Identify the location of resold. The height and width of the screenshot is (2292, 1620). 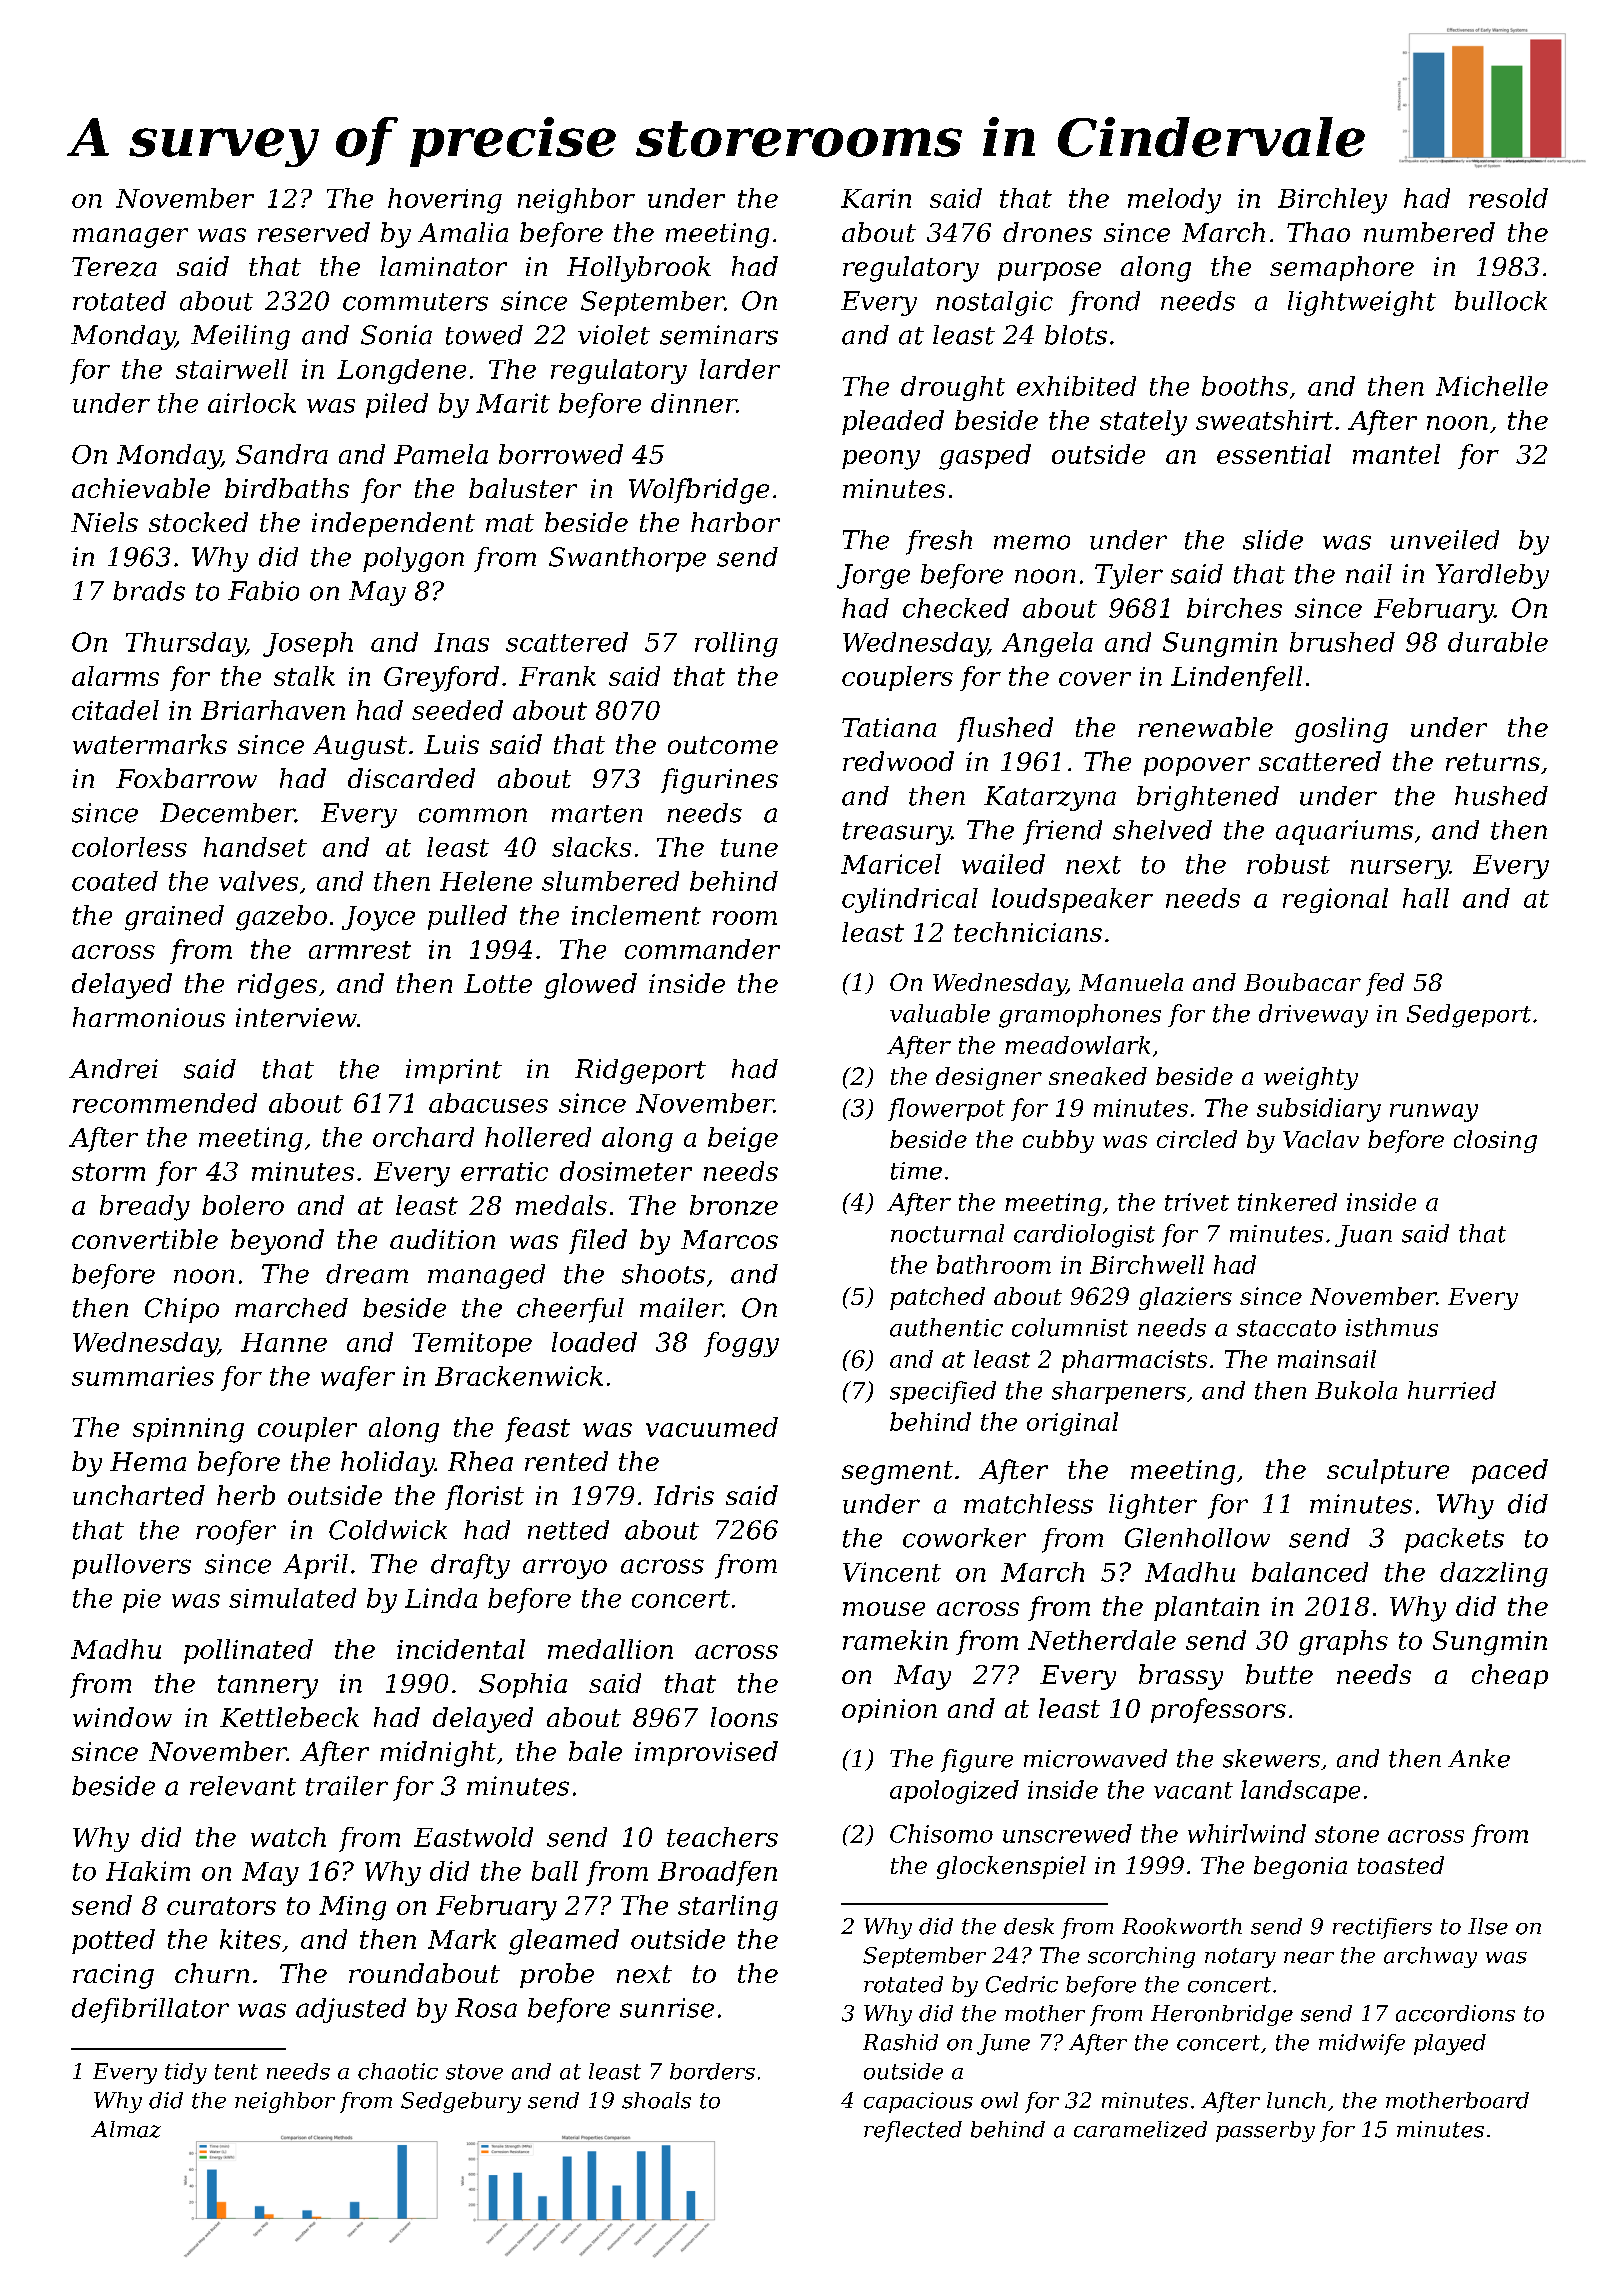
(1508, 198).
